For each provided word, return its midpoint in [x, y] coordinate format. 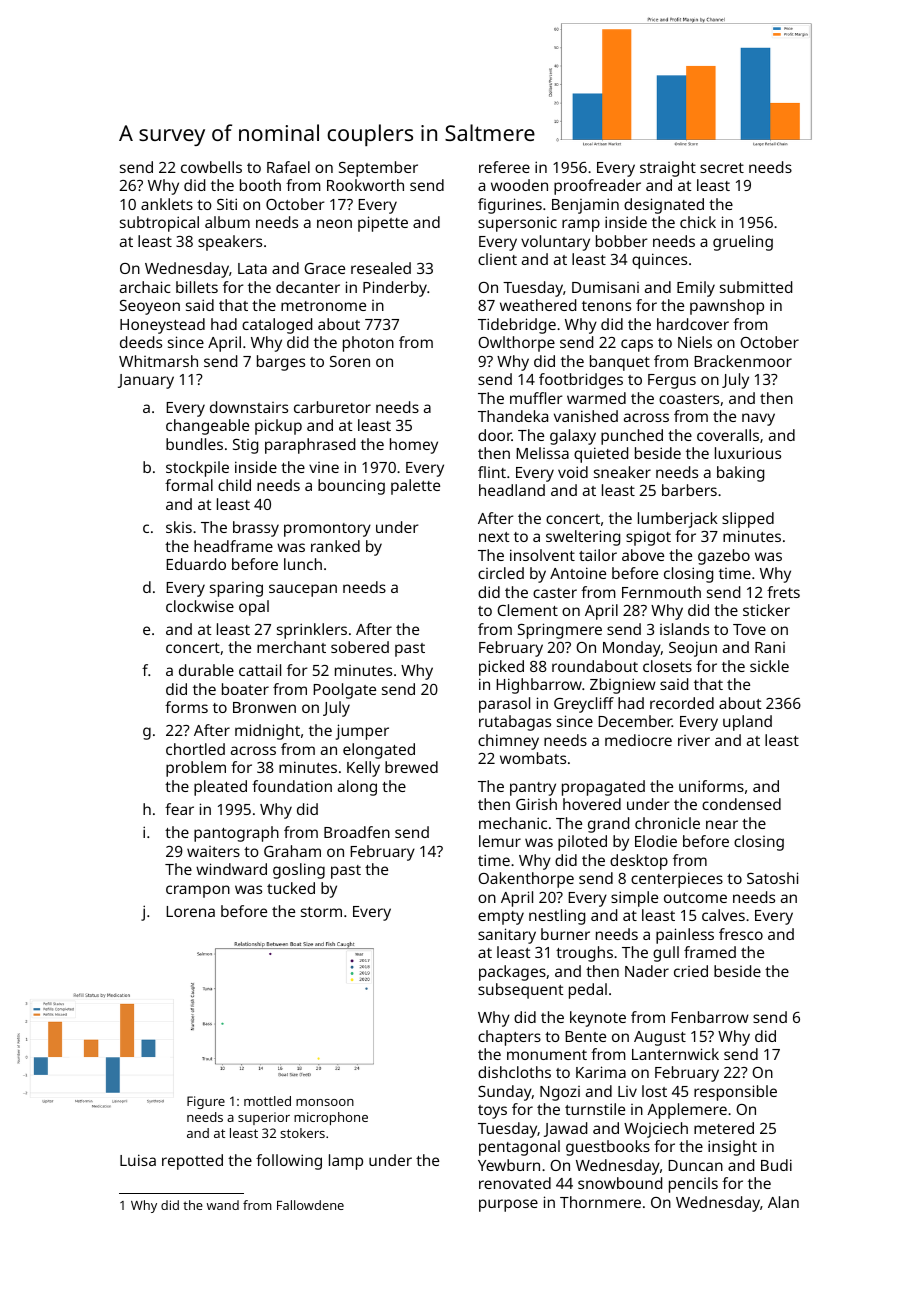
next [494, 537]
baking [740, 474]
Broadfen [357, 832]
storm [321, 912]
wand [223, 1205]
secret [722, 168]
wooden [519, 185]
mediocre [638, 740]
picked [501, 668]
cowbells [211, 167]
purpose [508, 1205]
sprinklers [312, 631]
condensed [741, 804]
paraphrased [310, 446]
